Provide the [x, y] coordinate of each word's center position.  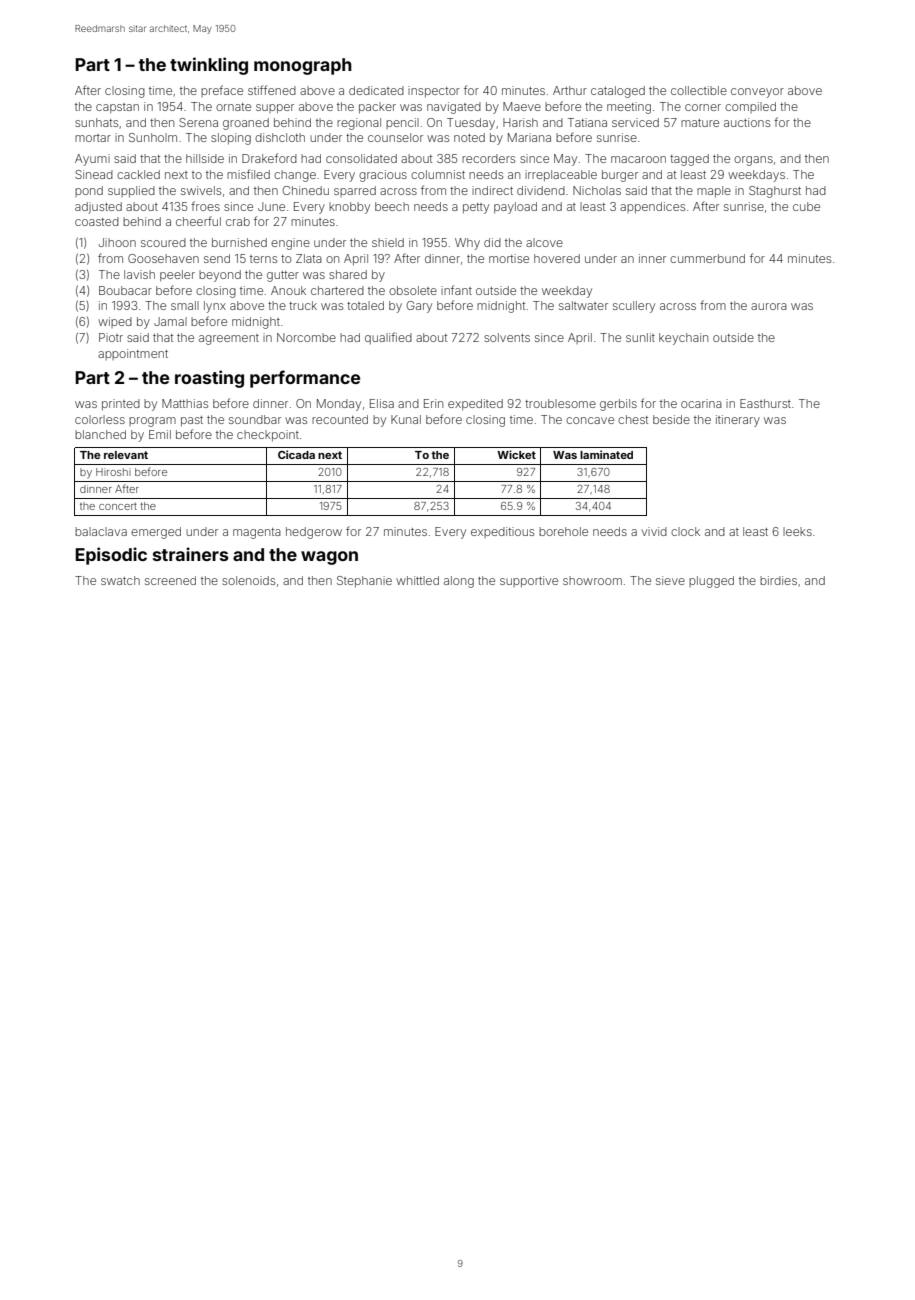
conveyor [757, 93]
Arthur [570, 90]
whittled [417, 580]
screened [170, 580]
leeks [797, 531]
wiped [115, 322]
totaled [365, 305]
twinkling [209, 66]
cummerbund [707, 258]
